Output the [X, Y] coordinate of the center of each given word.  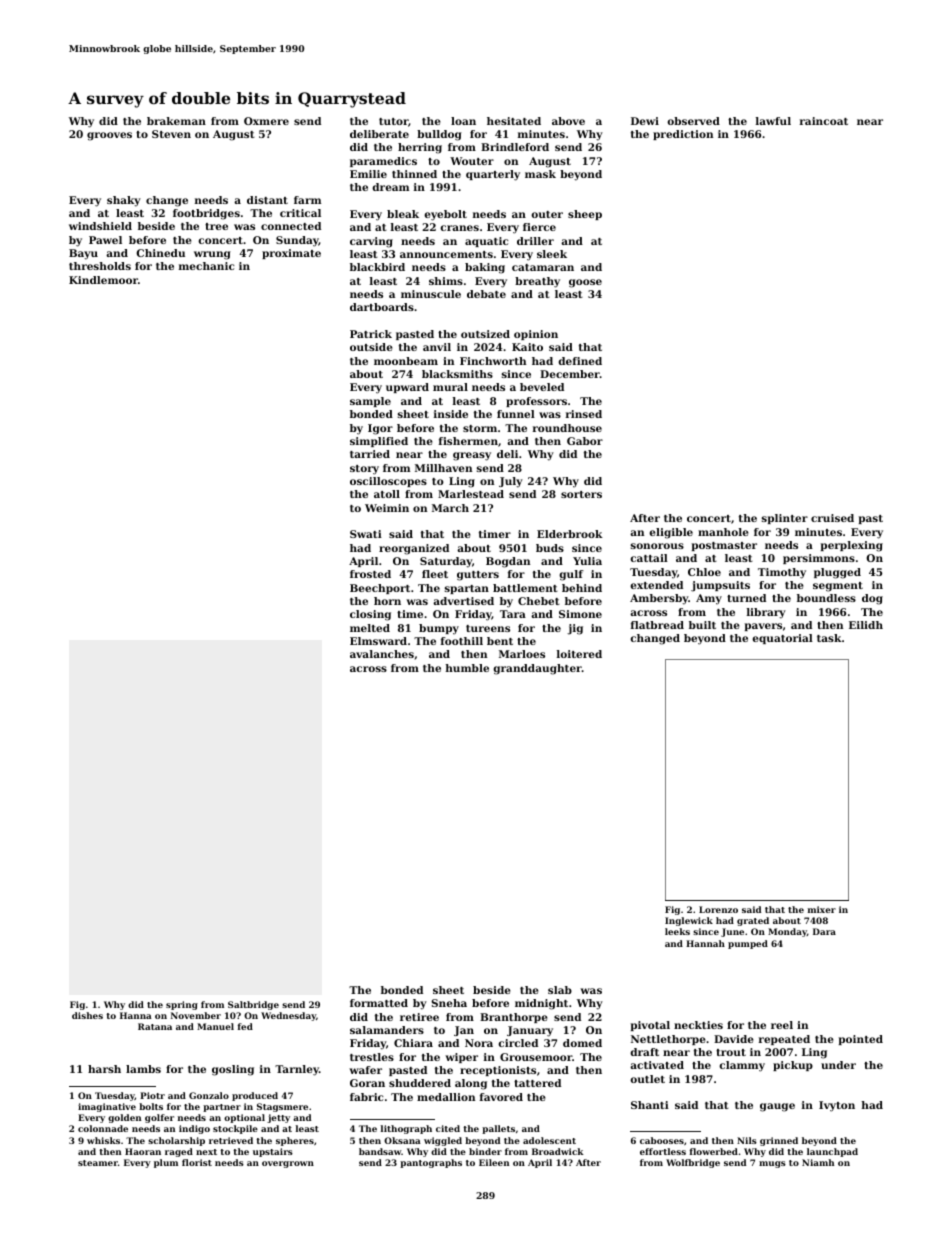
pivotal [650, 1026]
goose [585, 283]
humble [467, 668]
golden [124, 1118]
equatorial [782, 639]
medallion [446, 1097]
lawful [773, 121]
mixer [822, 909]
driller [535, 241]
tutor [393, 121]
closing [370, 615]
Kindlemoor [103, 280]
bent [500, 641]
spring [182, 1005]
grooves [109, 136]
